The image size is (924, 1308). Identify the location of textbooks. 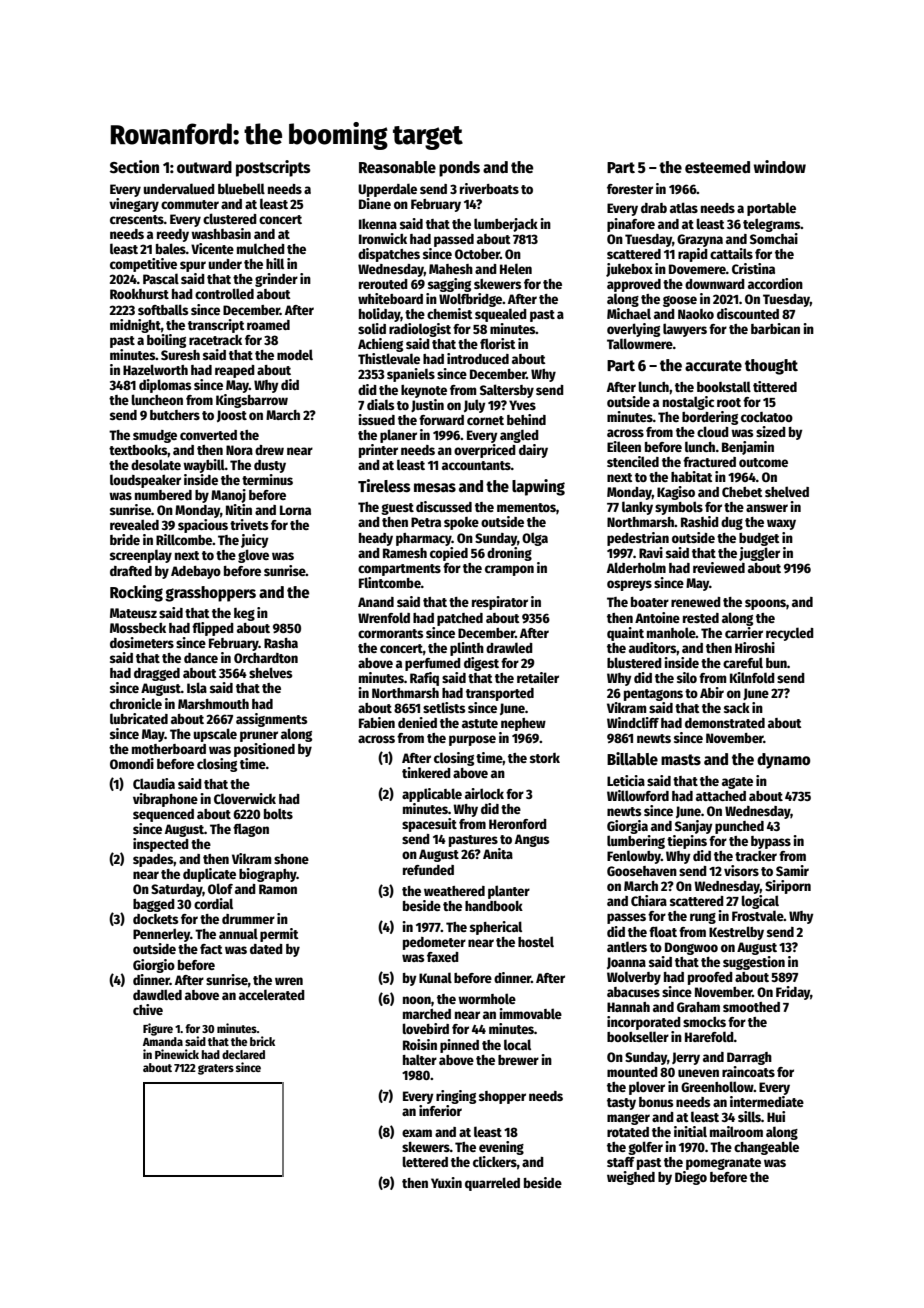
(138, 450).
